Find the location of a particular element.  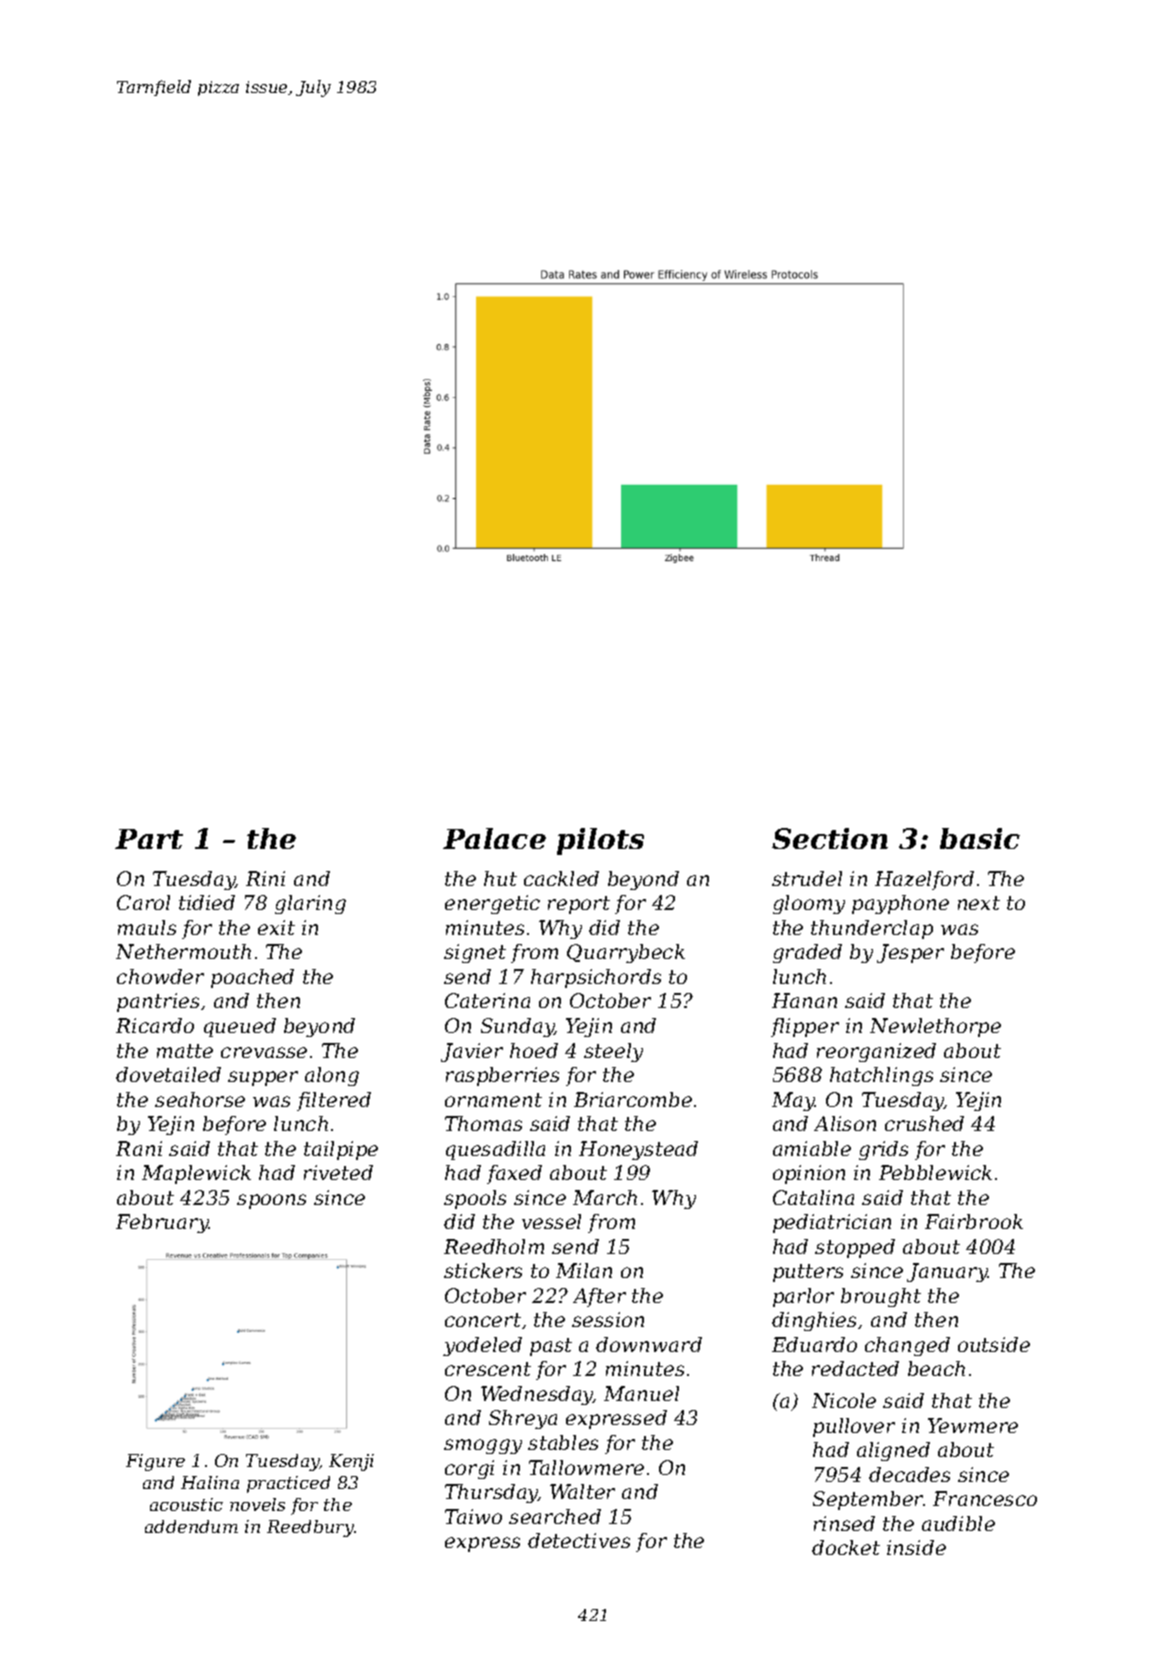

Maplewick is located at coordinates (196, 1174).
